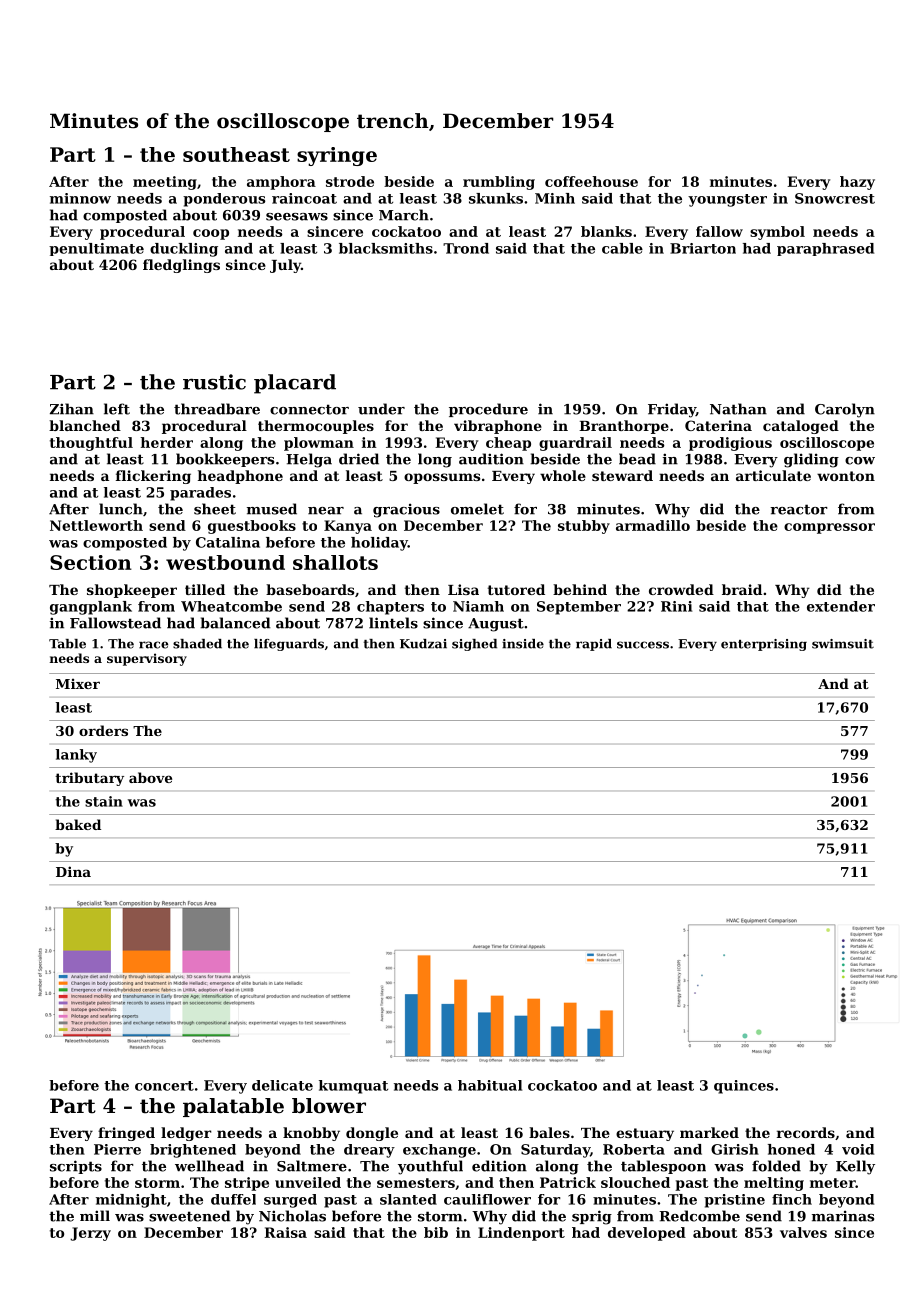 The width and height of the page is (924, 1308). What do you see at coordinates (764, 645) in the page?
I see `enterprising` at bounding box center [764, 645].
